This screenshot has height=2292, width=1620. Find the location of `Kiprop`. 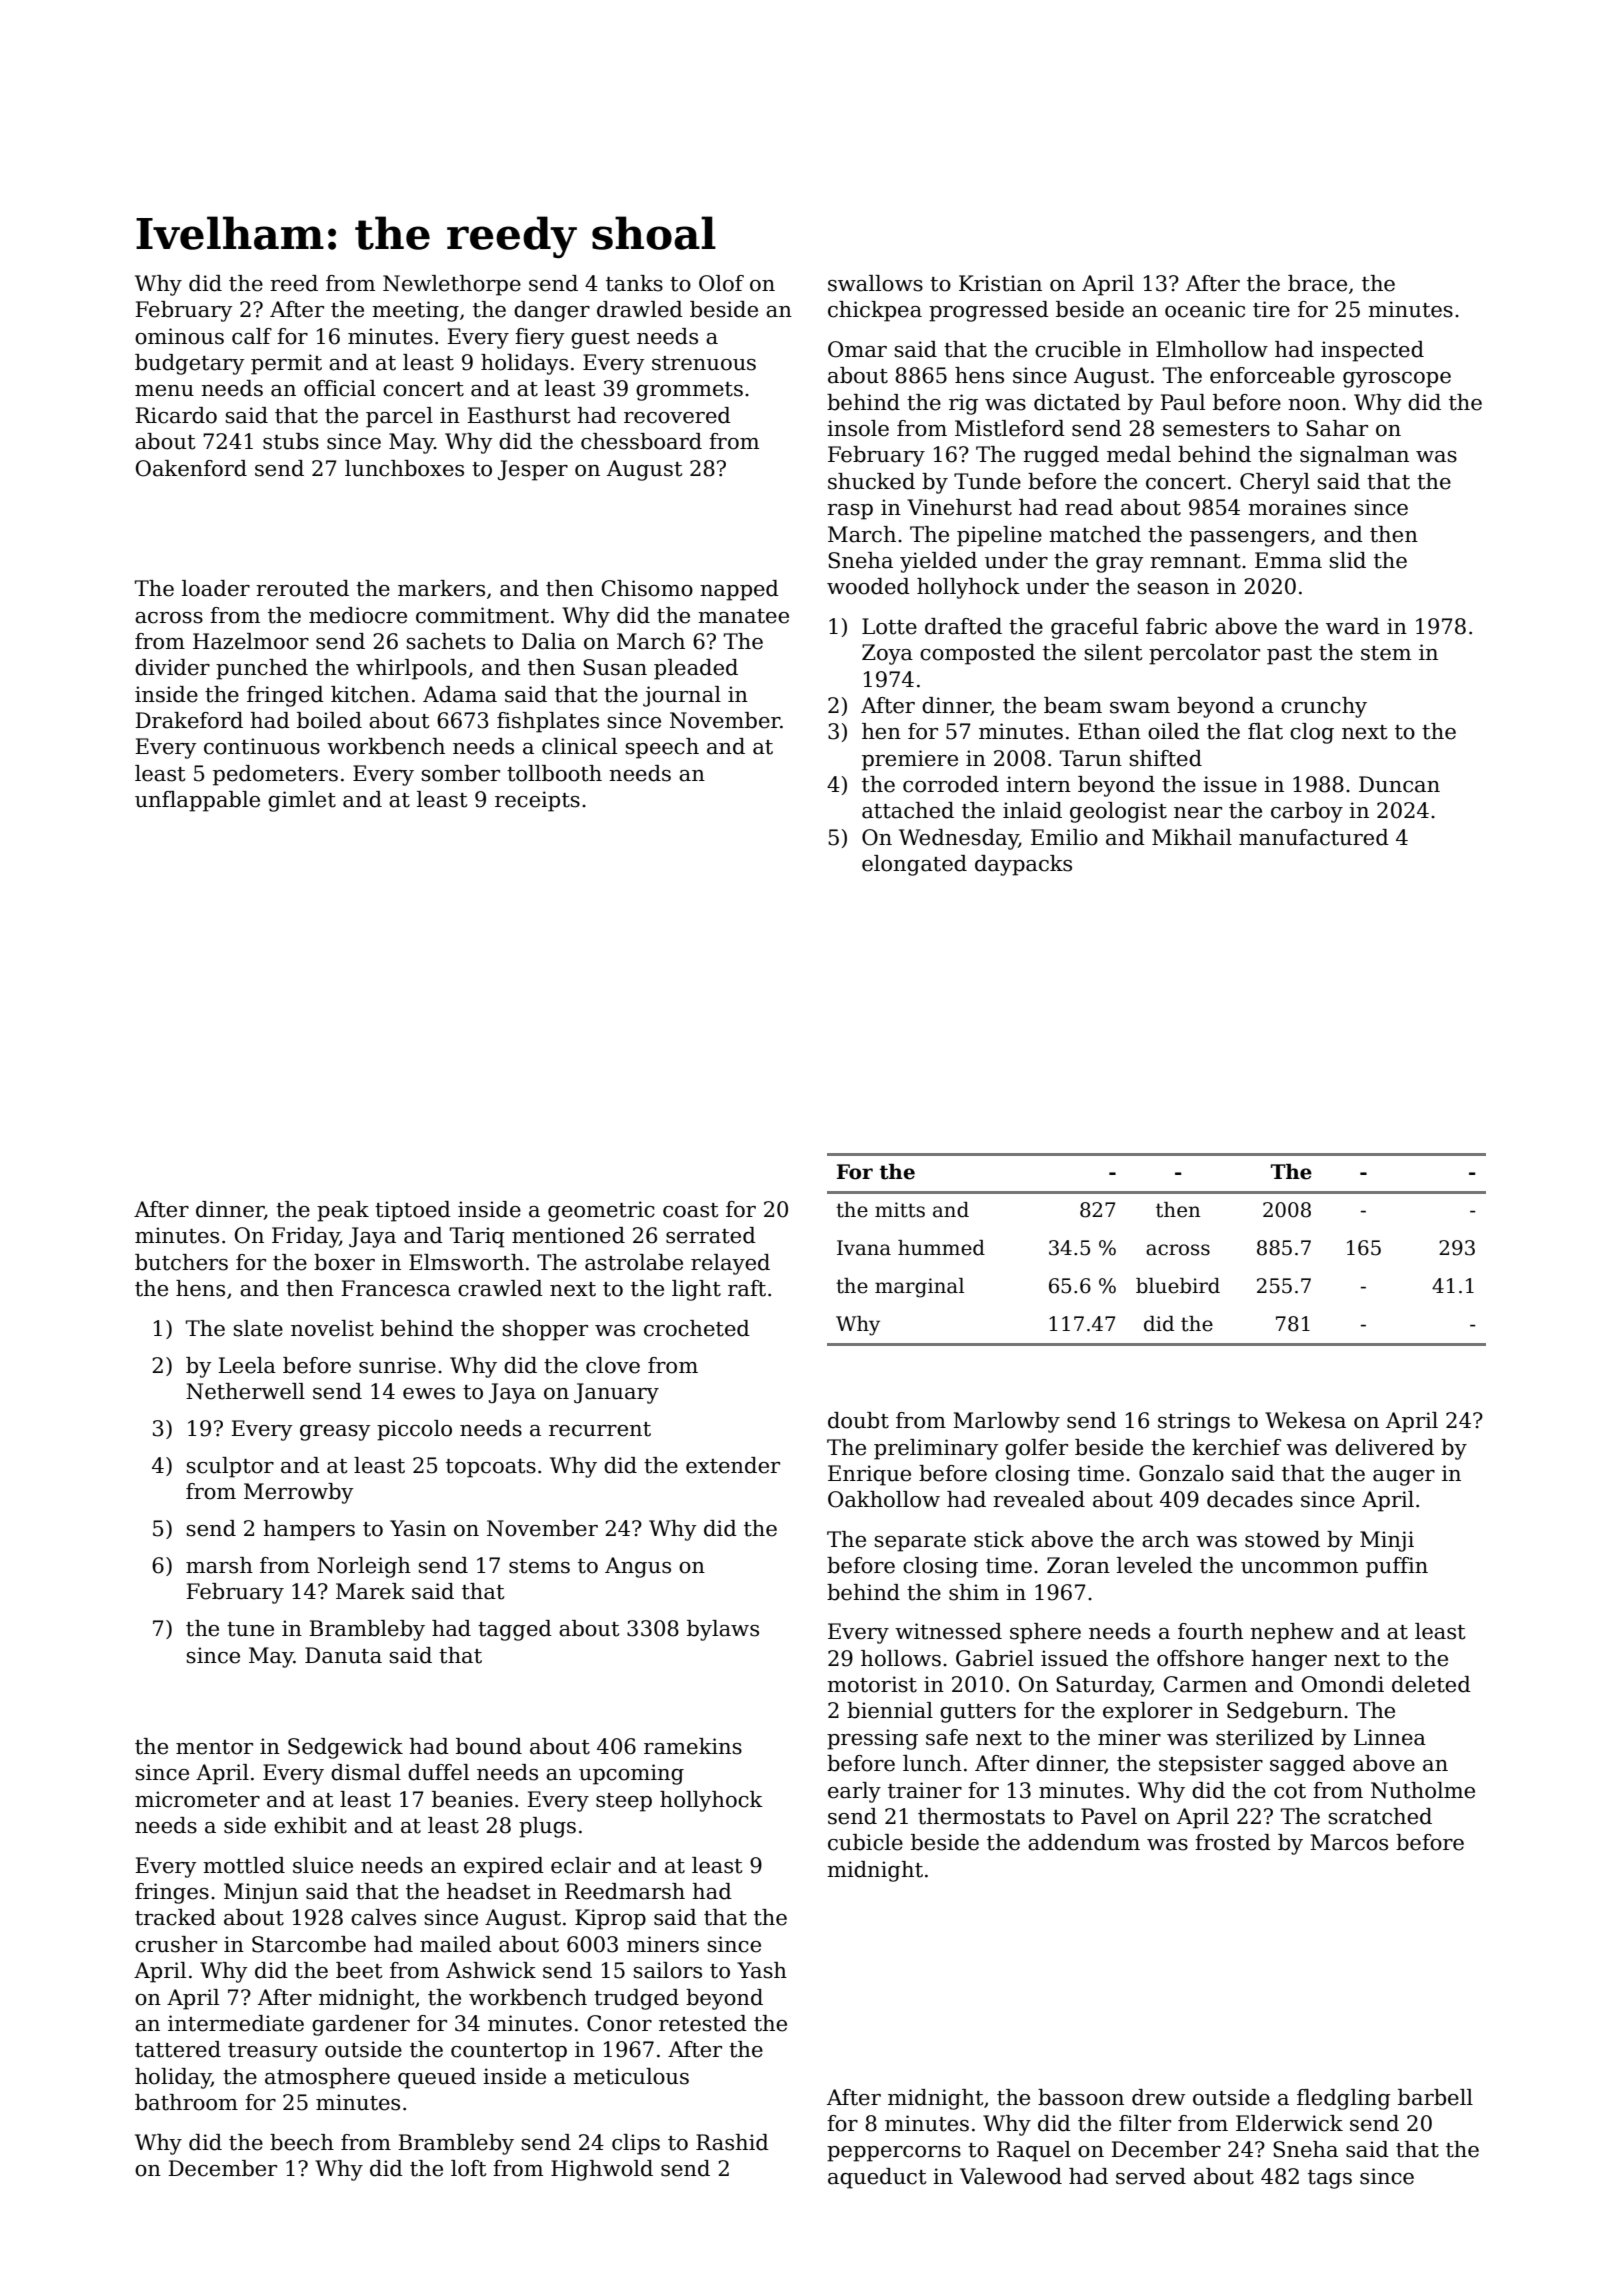

Kiprop is located at coordinates (610, 1919).
